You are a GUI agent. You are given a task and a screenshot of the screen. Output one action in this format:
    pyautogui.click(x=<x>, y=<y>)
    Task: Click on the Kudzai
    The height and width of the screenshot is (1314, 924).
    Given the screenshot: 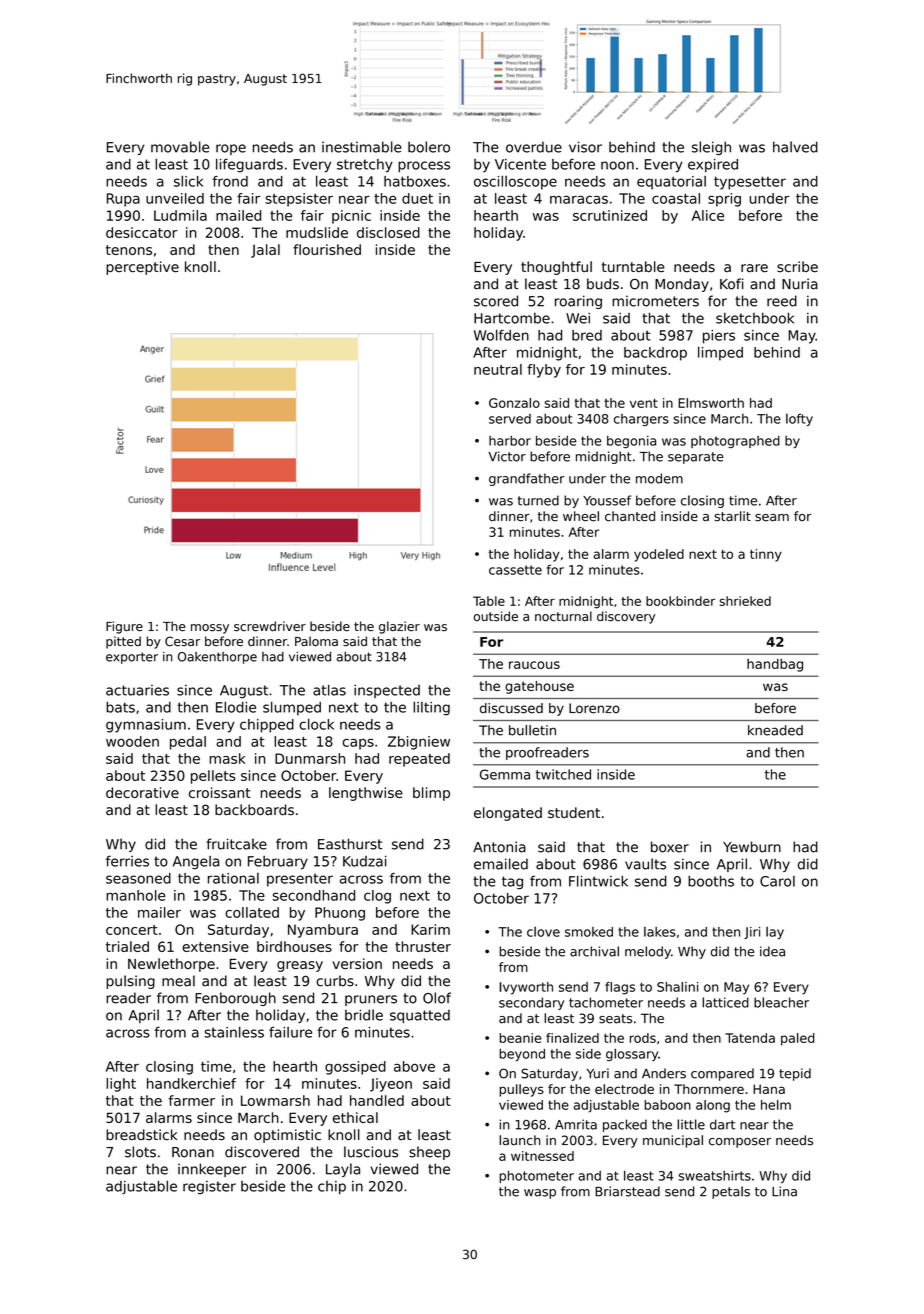 What is the action you would take?
    pyautogui.click(x=365, y=861)
